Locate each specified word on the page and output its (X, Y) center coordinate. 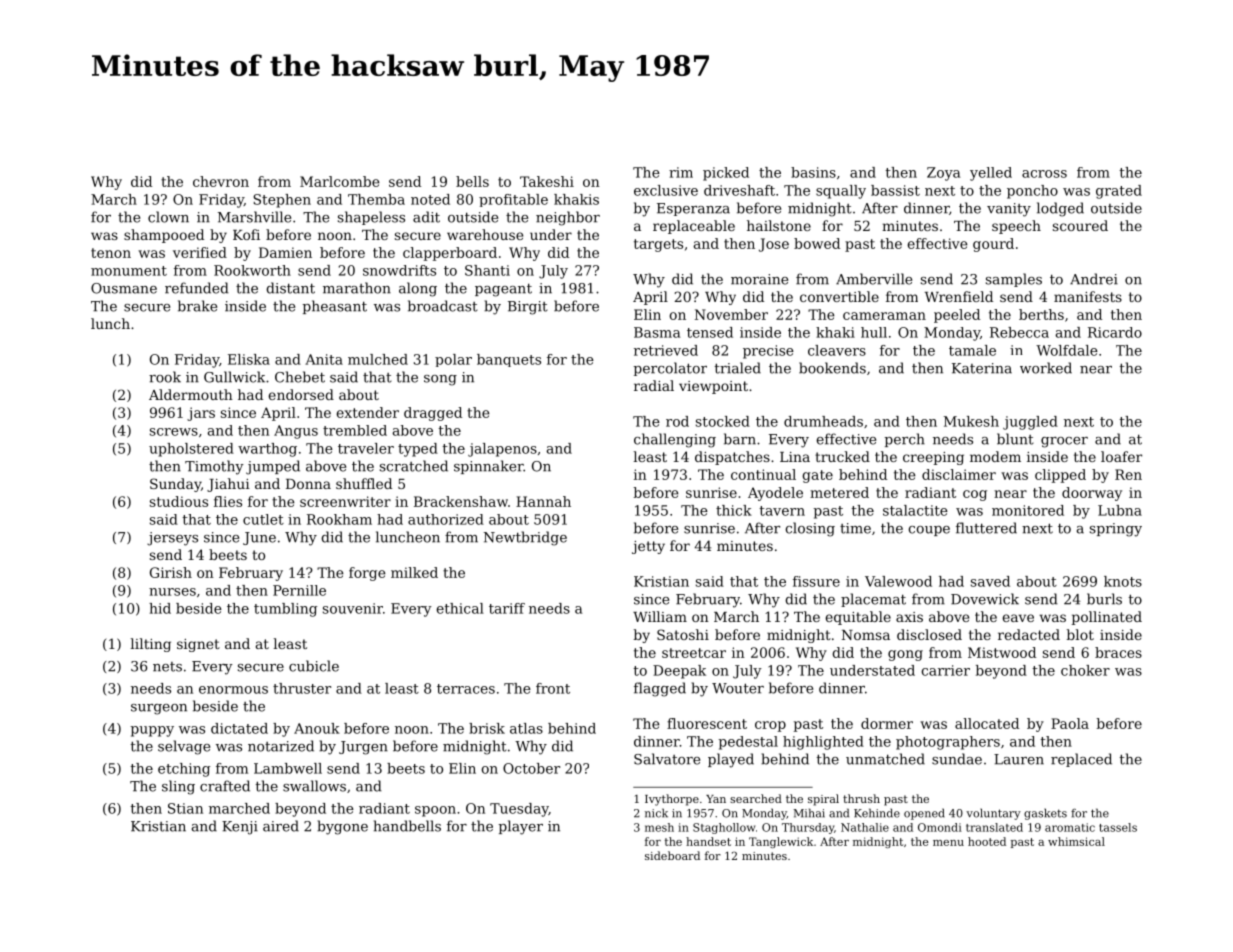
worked (1046, 368)
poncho (1032, 192)
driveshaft (739, 190)
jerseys (172, 539)
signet (198, 645)
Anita (324, 359)
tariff (507, 608)
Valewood (898, 581)
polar (453, 360)
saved (990, 581)
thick (734, 510)
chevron (221, 181)
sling (178, 787)
